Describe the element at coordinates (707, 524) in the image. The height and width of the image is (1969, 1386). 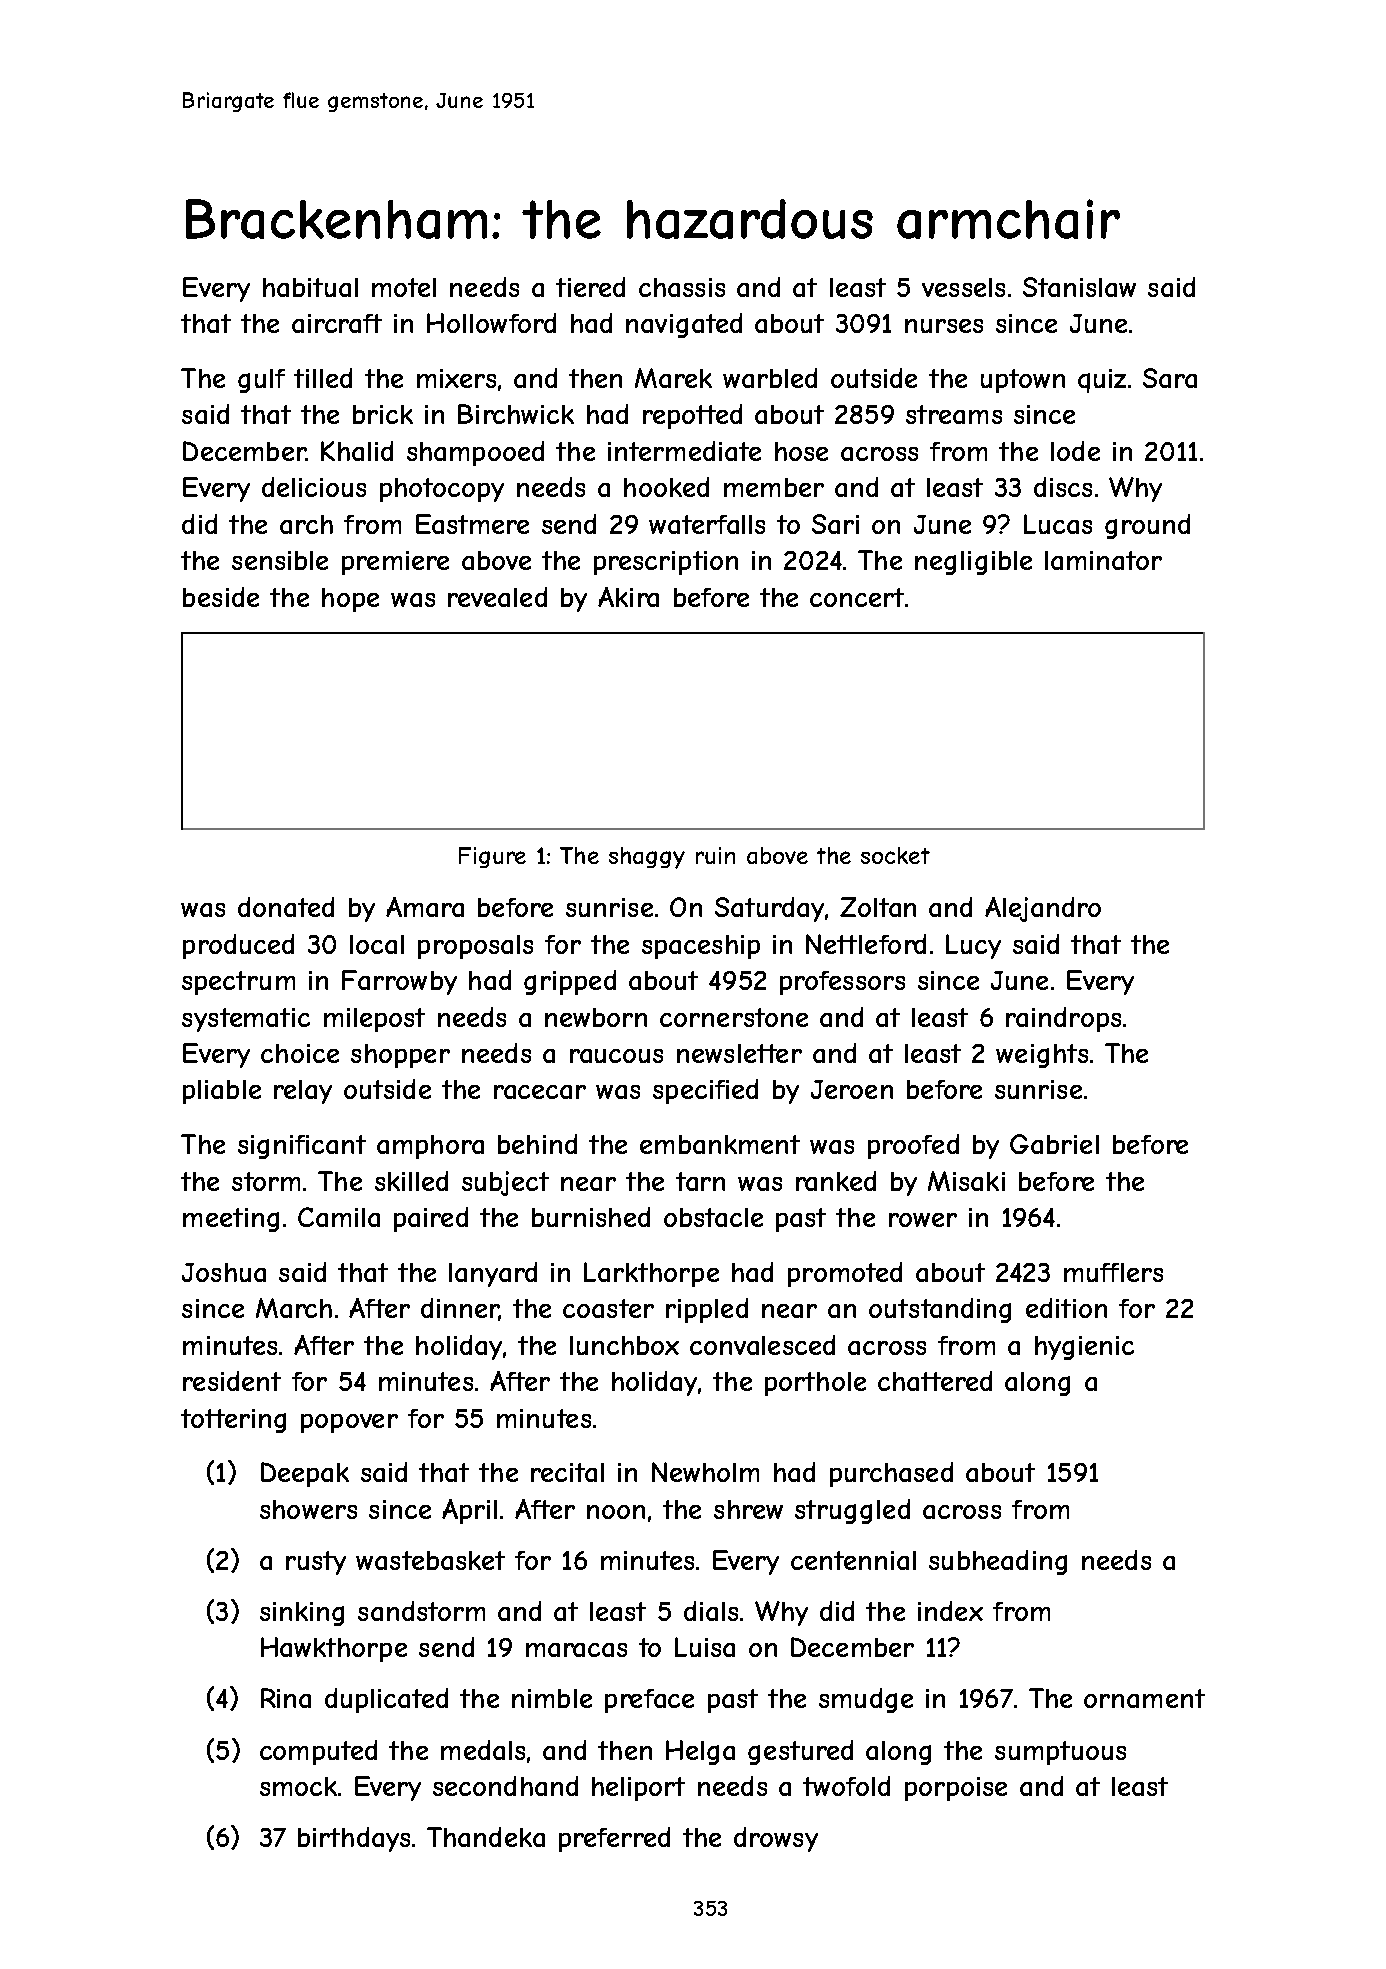
I see `waterfalls` at that location.
